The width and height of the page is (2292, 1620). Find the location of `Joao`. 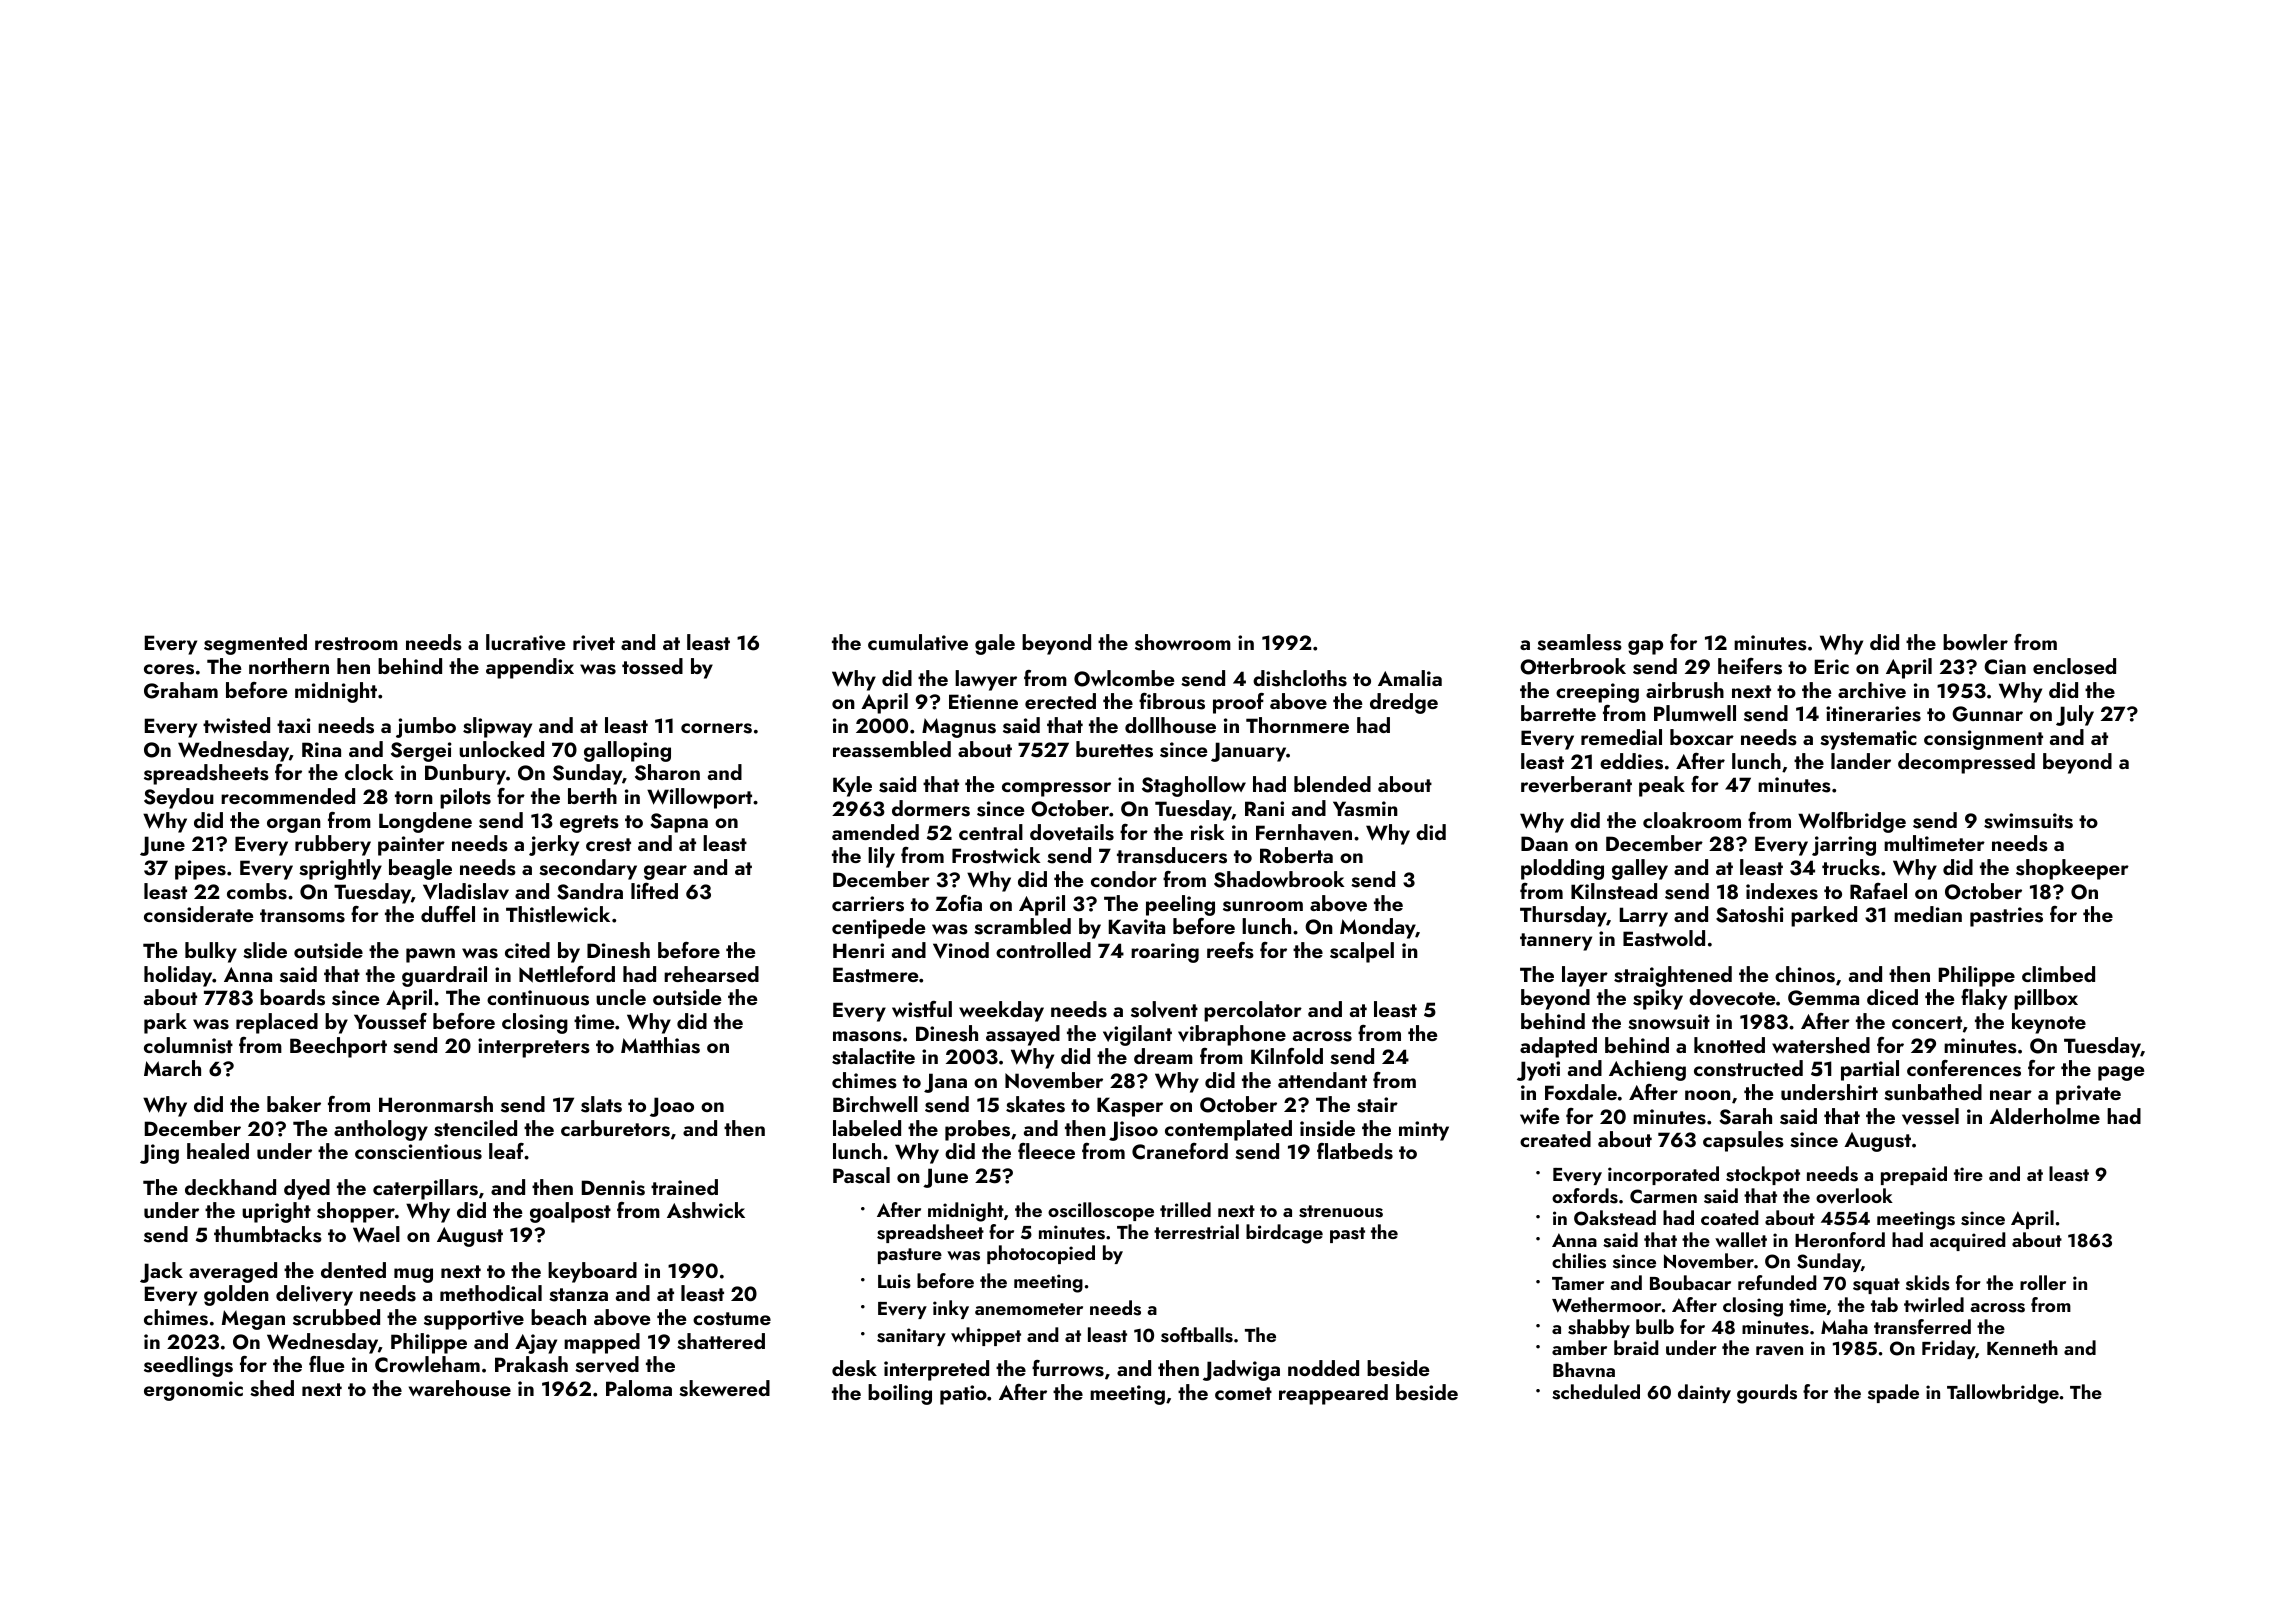

Joao is located at coordinates (672, 1107).
